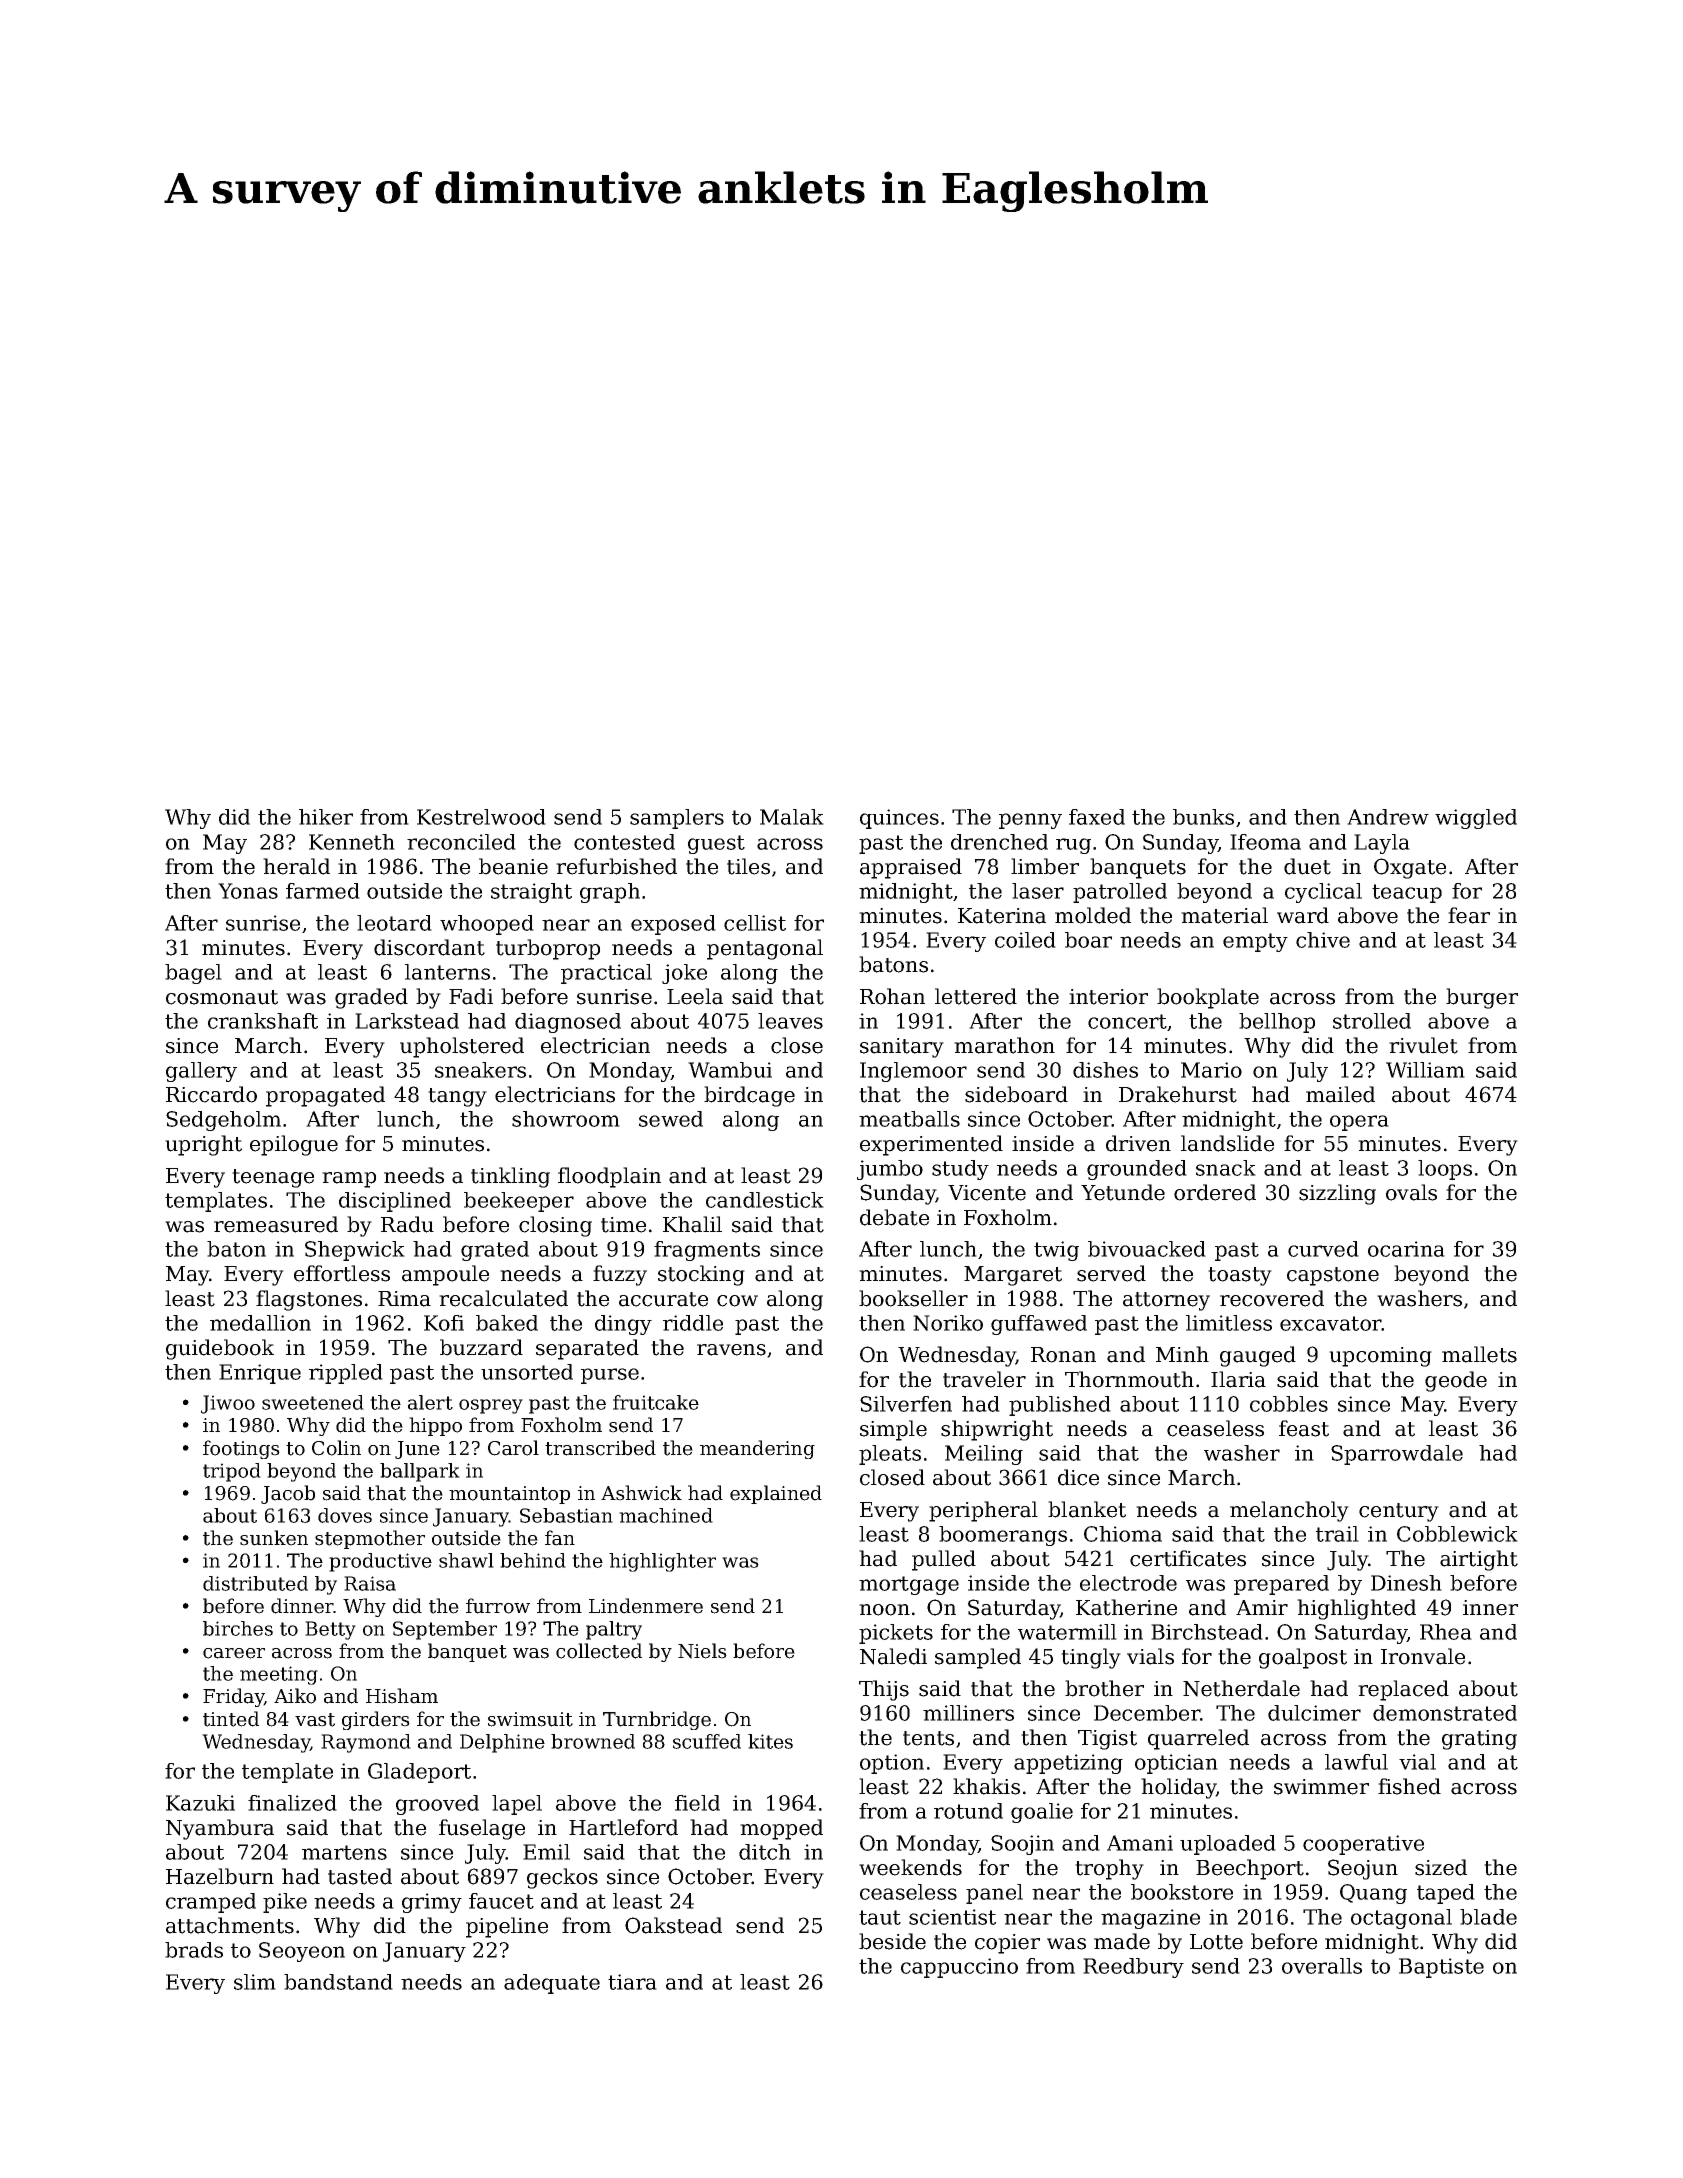 The width and height of the page is (1683, 2178). What do you see at coordinates (432, 1903) in the page?
I see `grimy` at bounding box center [432, 1903].
